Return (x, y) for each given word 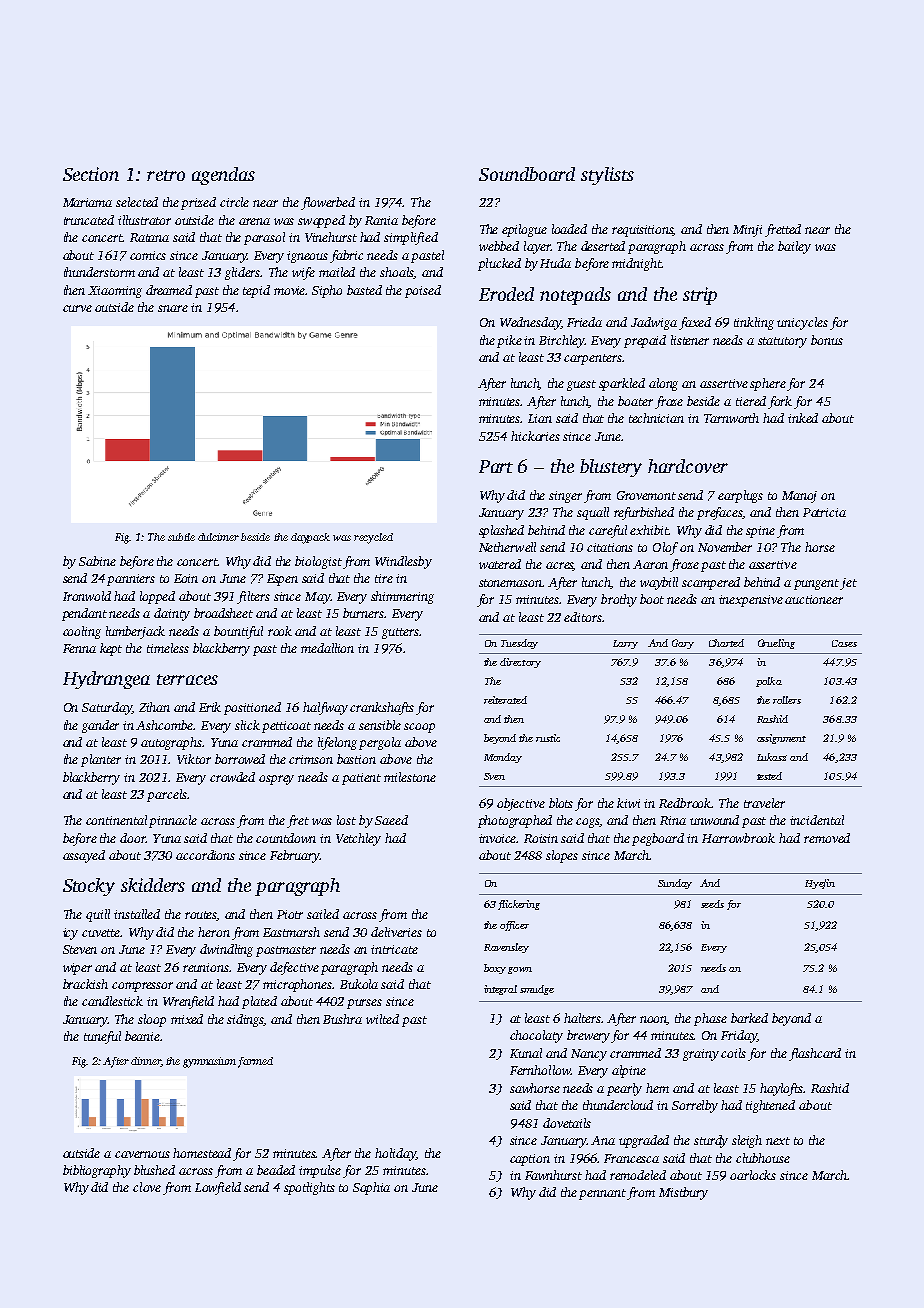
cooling (82, 632)
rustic (548, 738)
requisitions (643, 231)
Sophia (371, 1188)
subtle (181, 537)
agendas (223, 176)
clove (147, 1187)
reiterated (505, 700)
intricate (394, 949)
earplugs (740, 496)
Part (496, 466)
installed (137, 914)
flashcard (815, 1054)
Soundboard (527, 174)
